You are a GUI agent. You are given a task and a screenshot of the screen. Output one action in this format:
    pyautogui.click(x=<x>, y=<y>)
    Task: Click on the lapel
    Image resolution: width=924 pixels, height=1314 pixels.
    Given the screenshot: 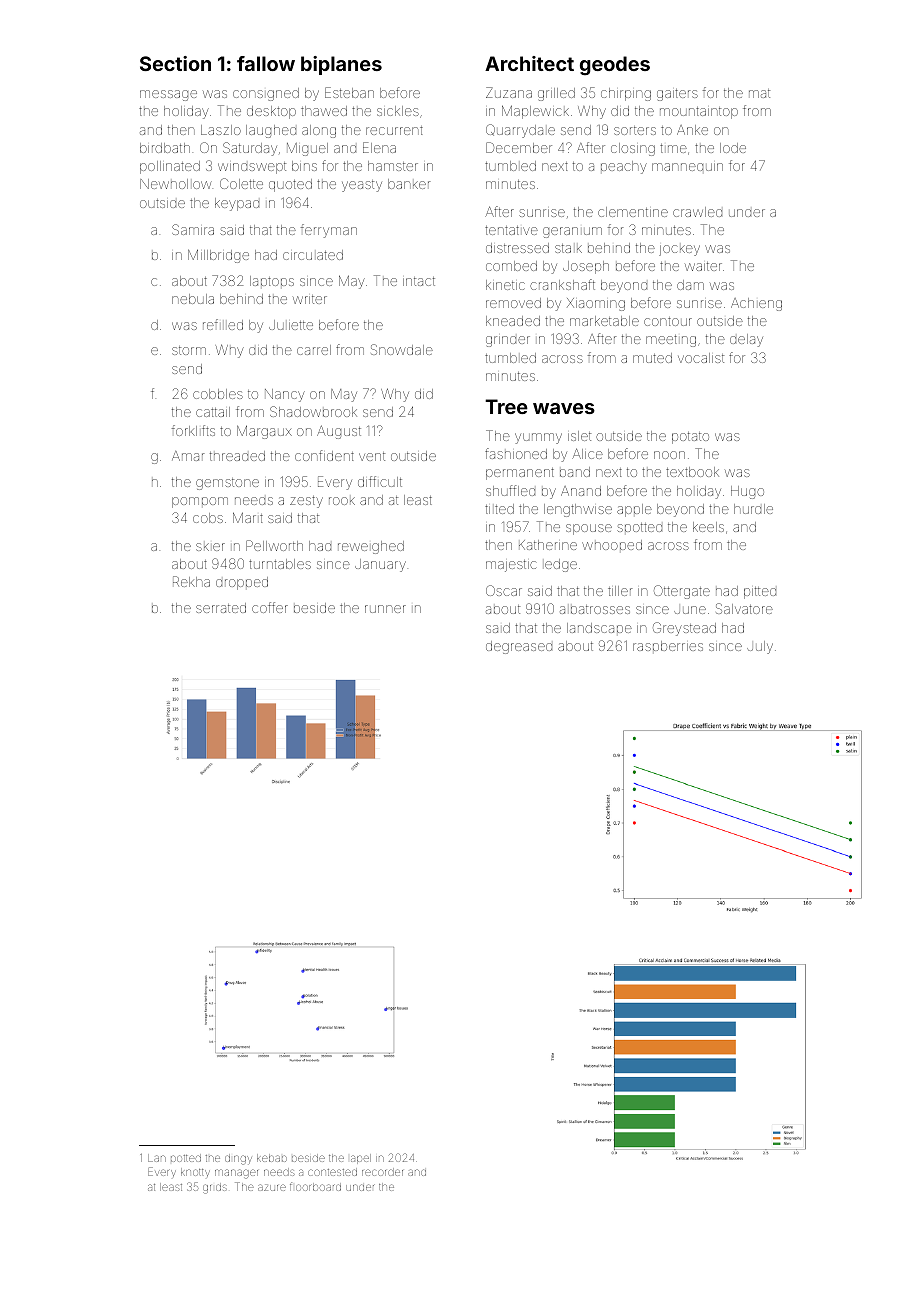 What is the action you would take?
    pyautogui.click(x=361, y=1159)
